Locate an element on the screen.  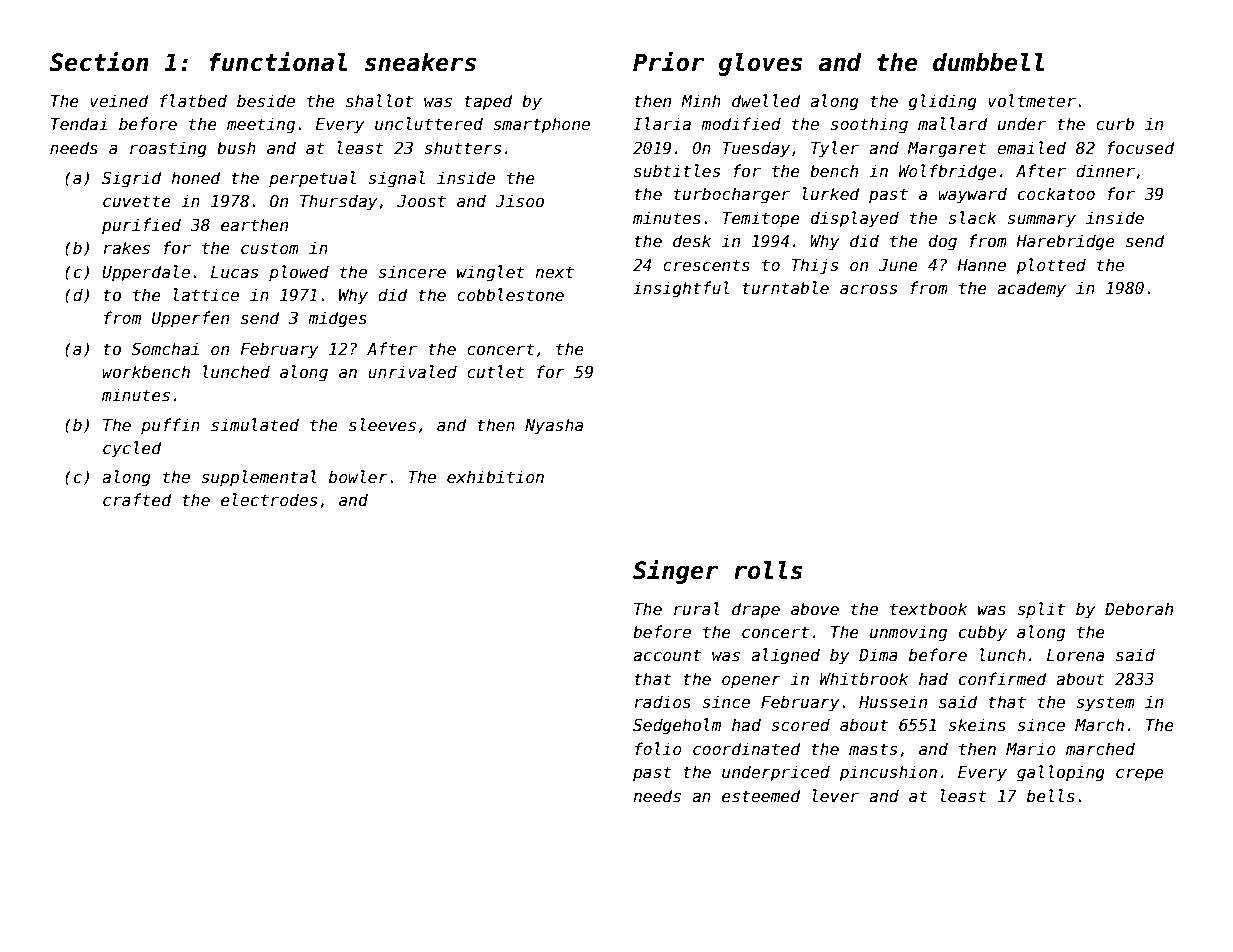
Nyasha is located at coordinates (554, 426).
